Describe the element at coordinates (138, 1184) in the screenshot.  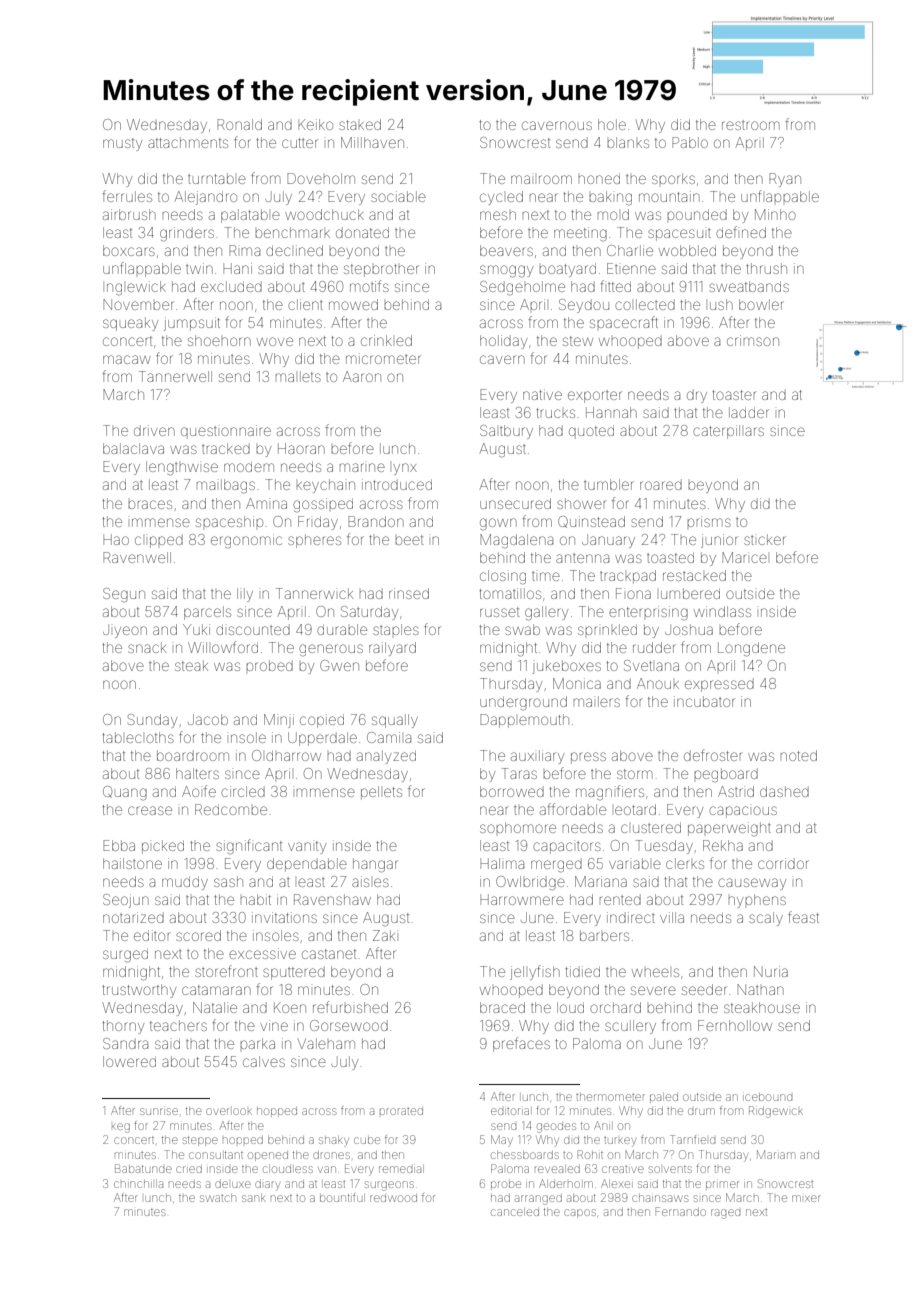
I see `chinchilla` at that location.
